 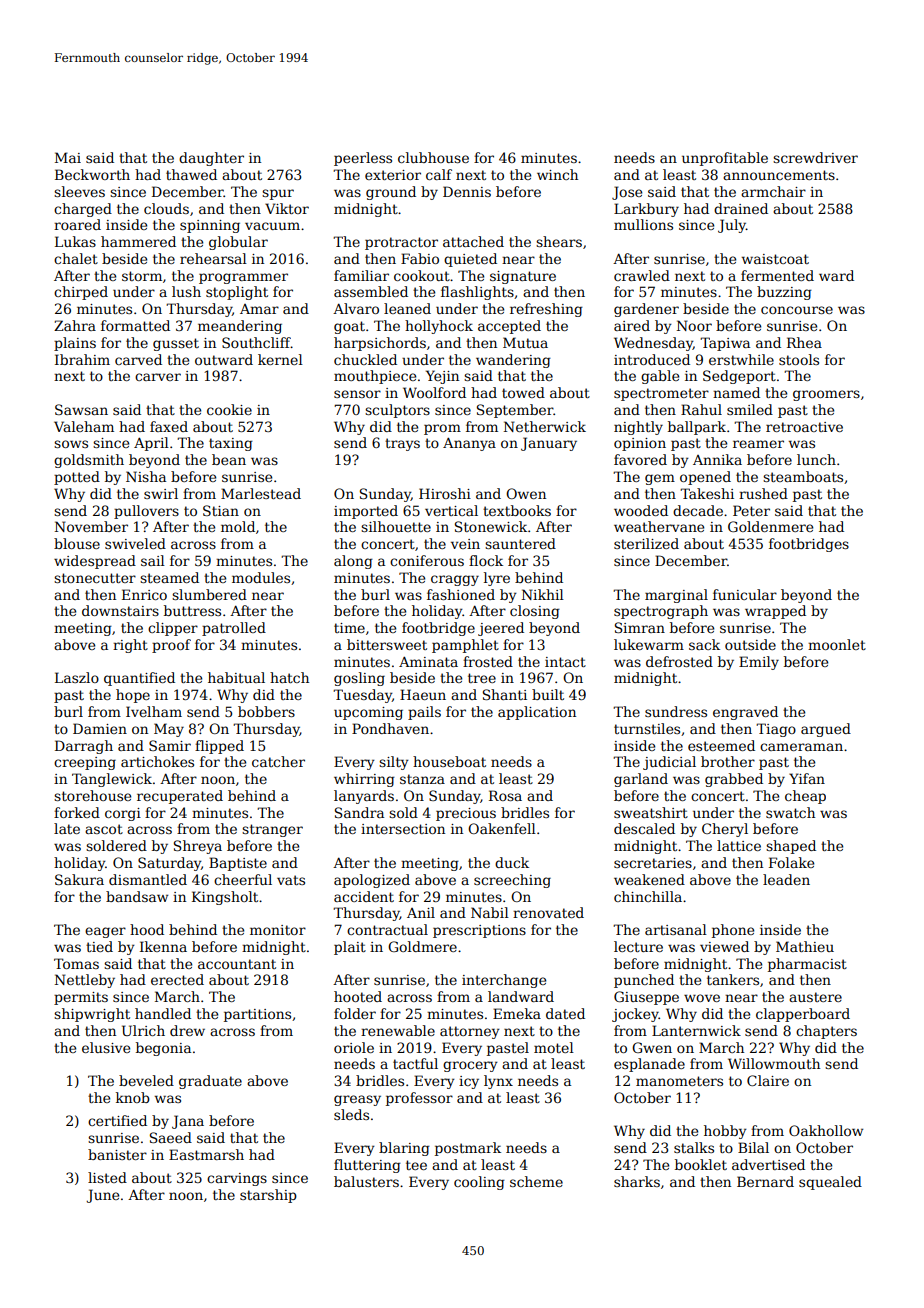 What do you see at coordinates (81, 998) in the screenshot?
I see `permits` at bounding box center [81, 998].
